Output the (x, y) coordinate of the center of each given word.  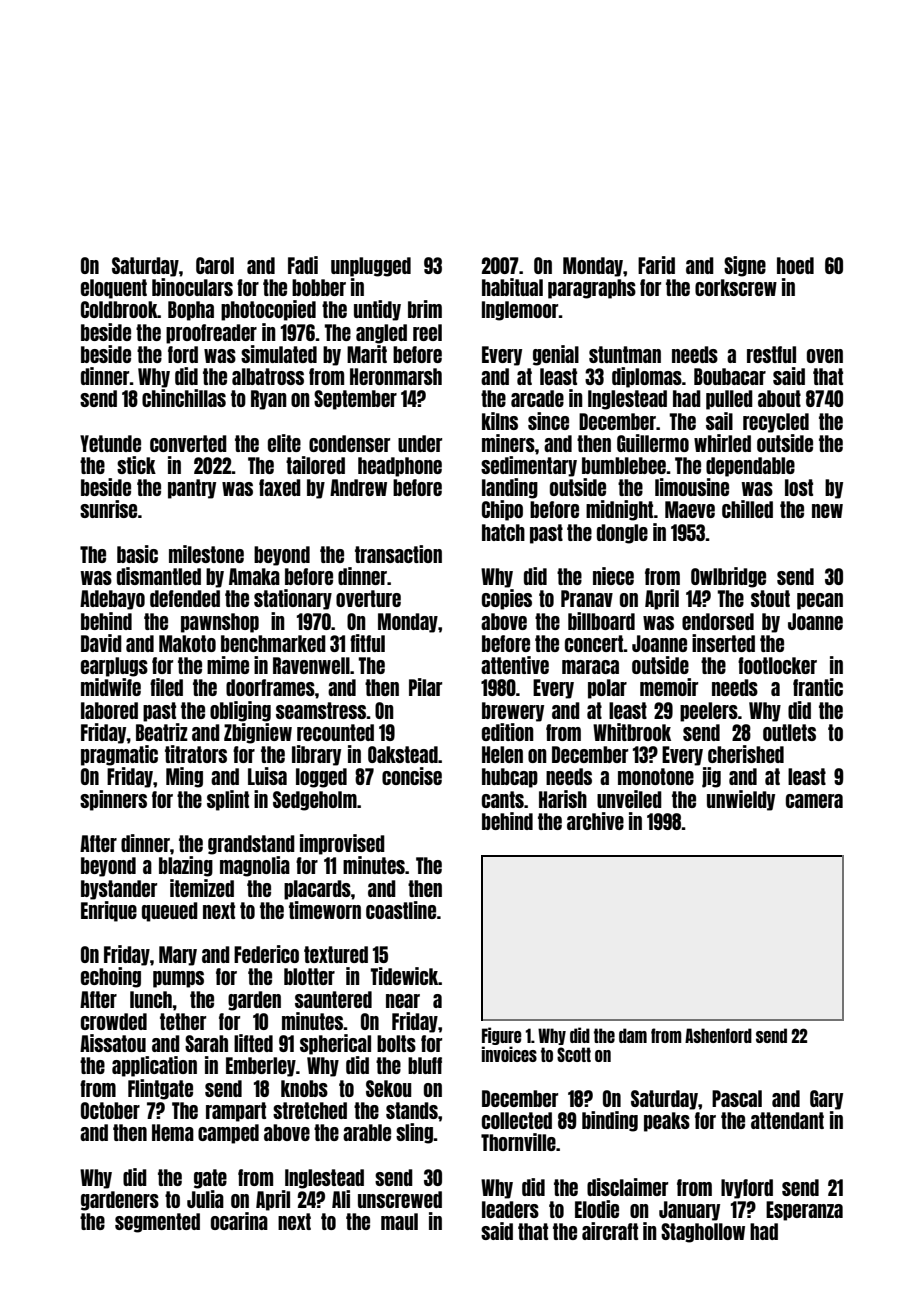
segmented (157, 1223)
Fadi (303, 265)
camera (814, 801)
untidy (377, 310)
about (779, 398)
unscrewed (400, 1199)
